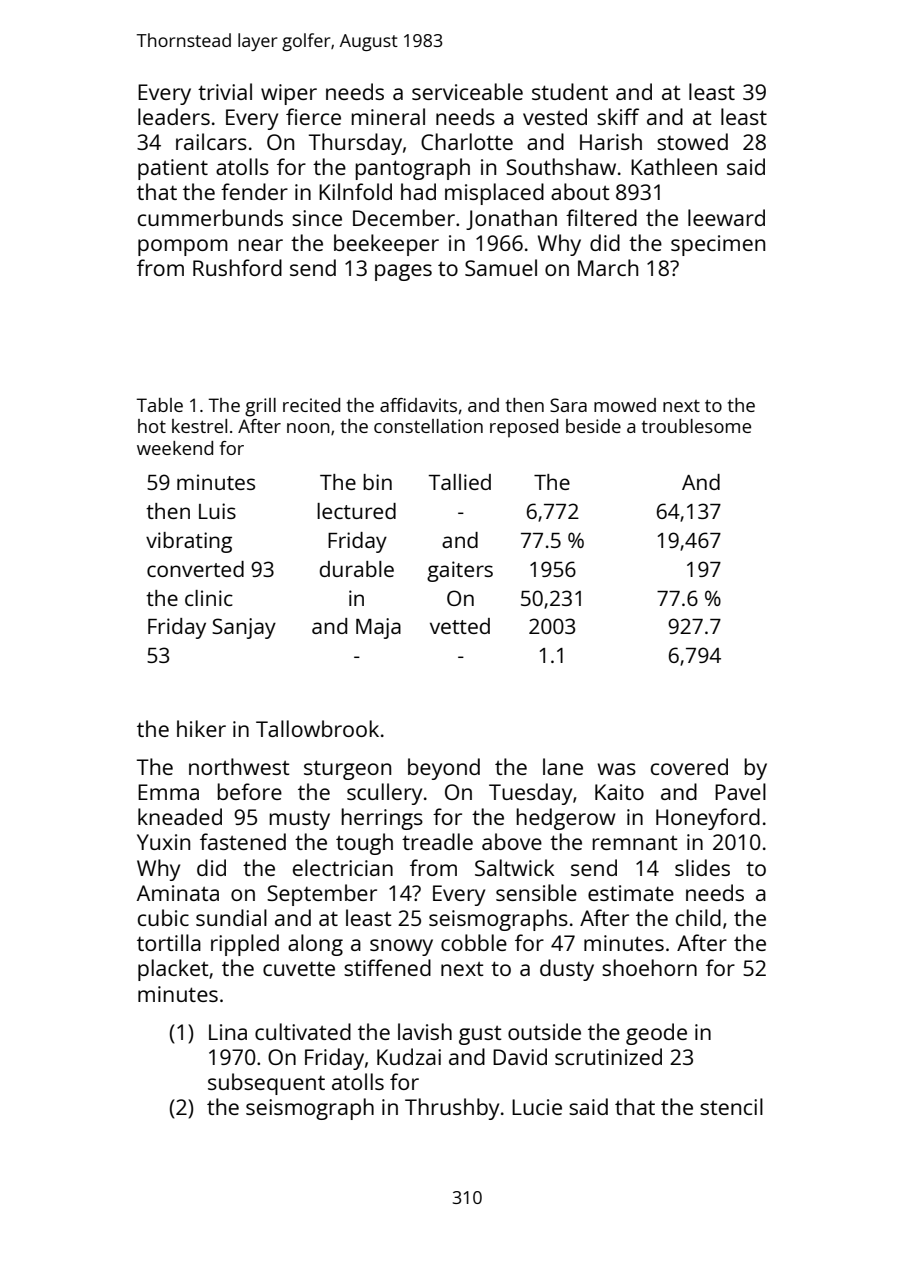 The image size is (904, 1283). Describe the element at coordinates (512, 841) in the image. I see `above` at that location.
